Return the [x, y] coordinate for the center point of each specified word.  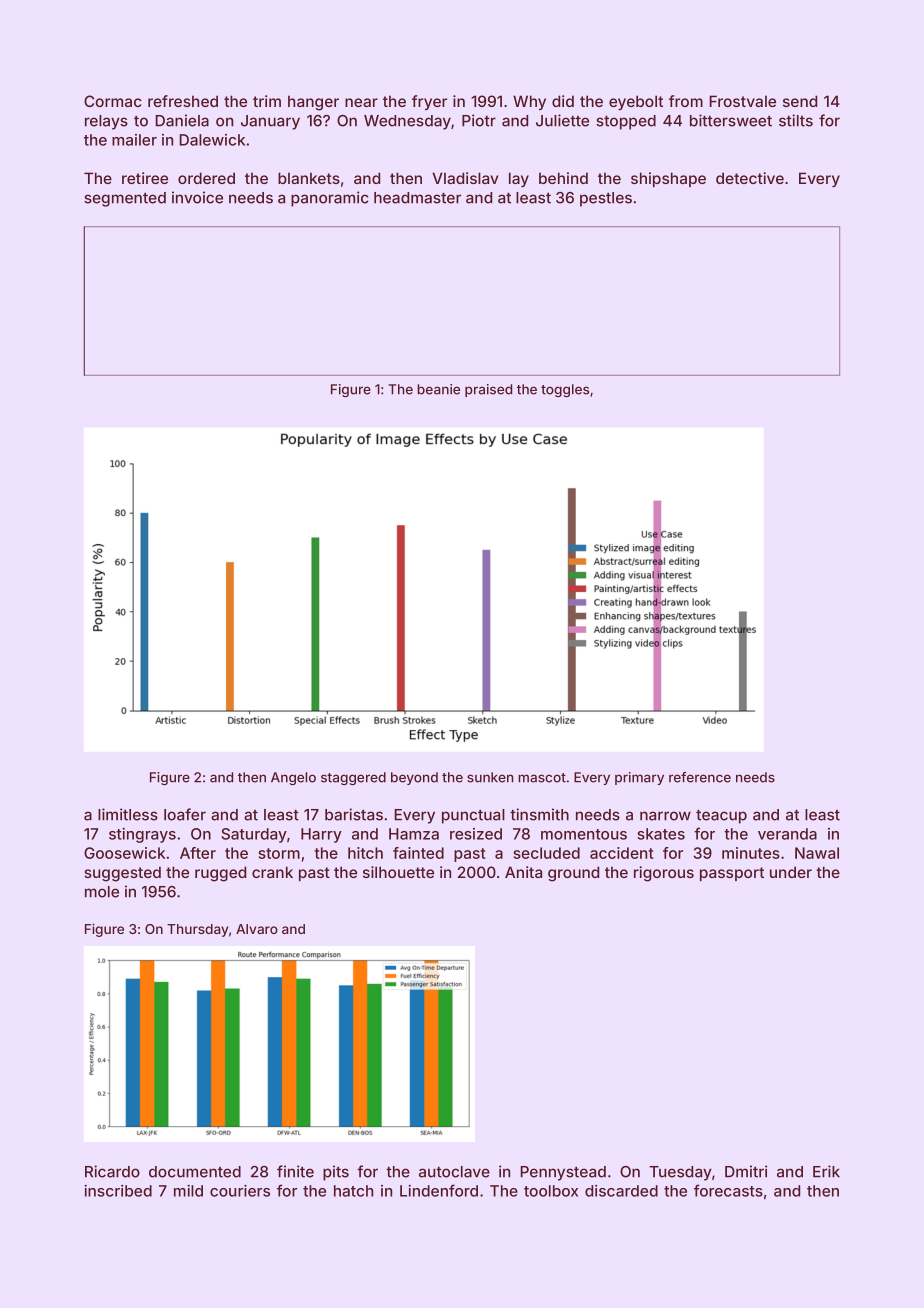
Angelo [293, 778]
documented [195, 1172]
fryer [429, 102]
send [800, 101]
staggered [353, 778]
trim [267, 101]
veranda [787, 834]
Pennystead [563, 1173]
